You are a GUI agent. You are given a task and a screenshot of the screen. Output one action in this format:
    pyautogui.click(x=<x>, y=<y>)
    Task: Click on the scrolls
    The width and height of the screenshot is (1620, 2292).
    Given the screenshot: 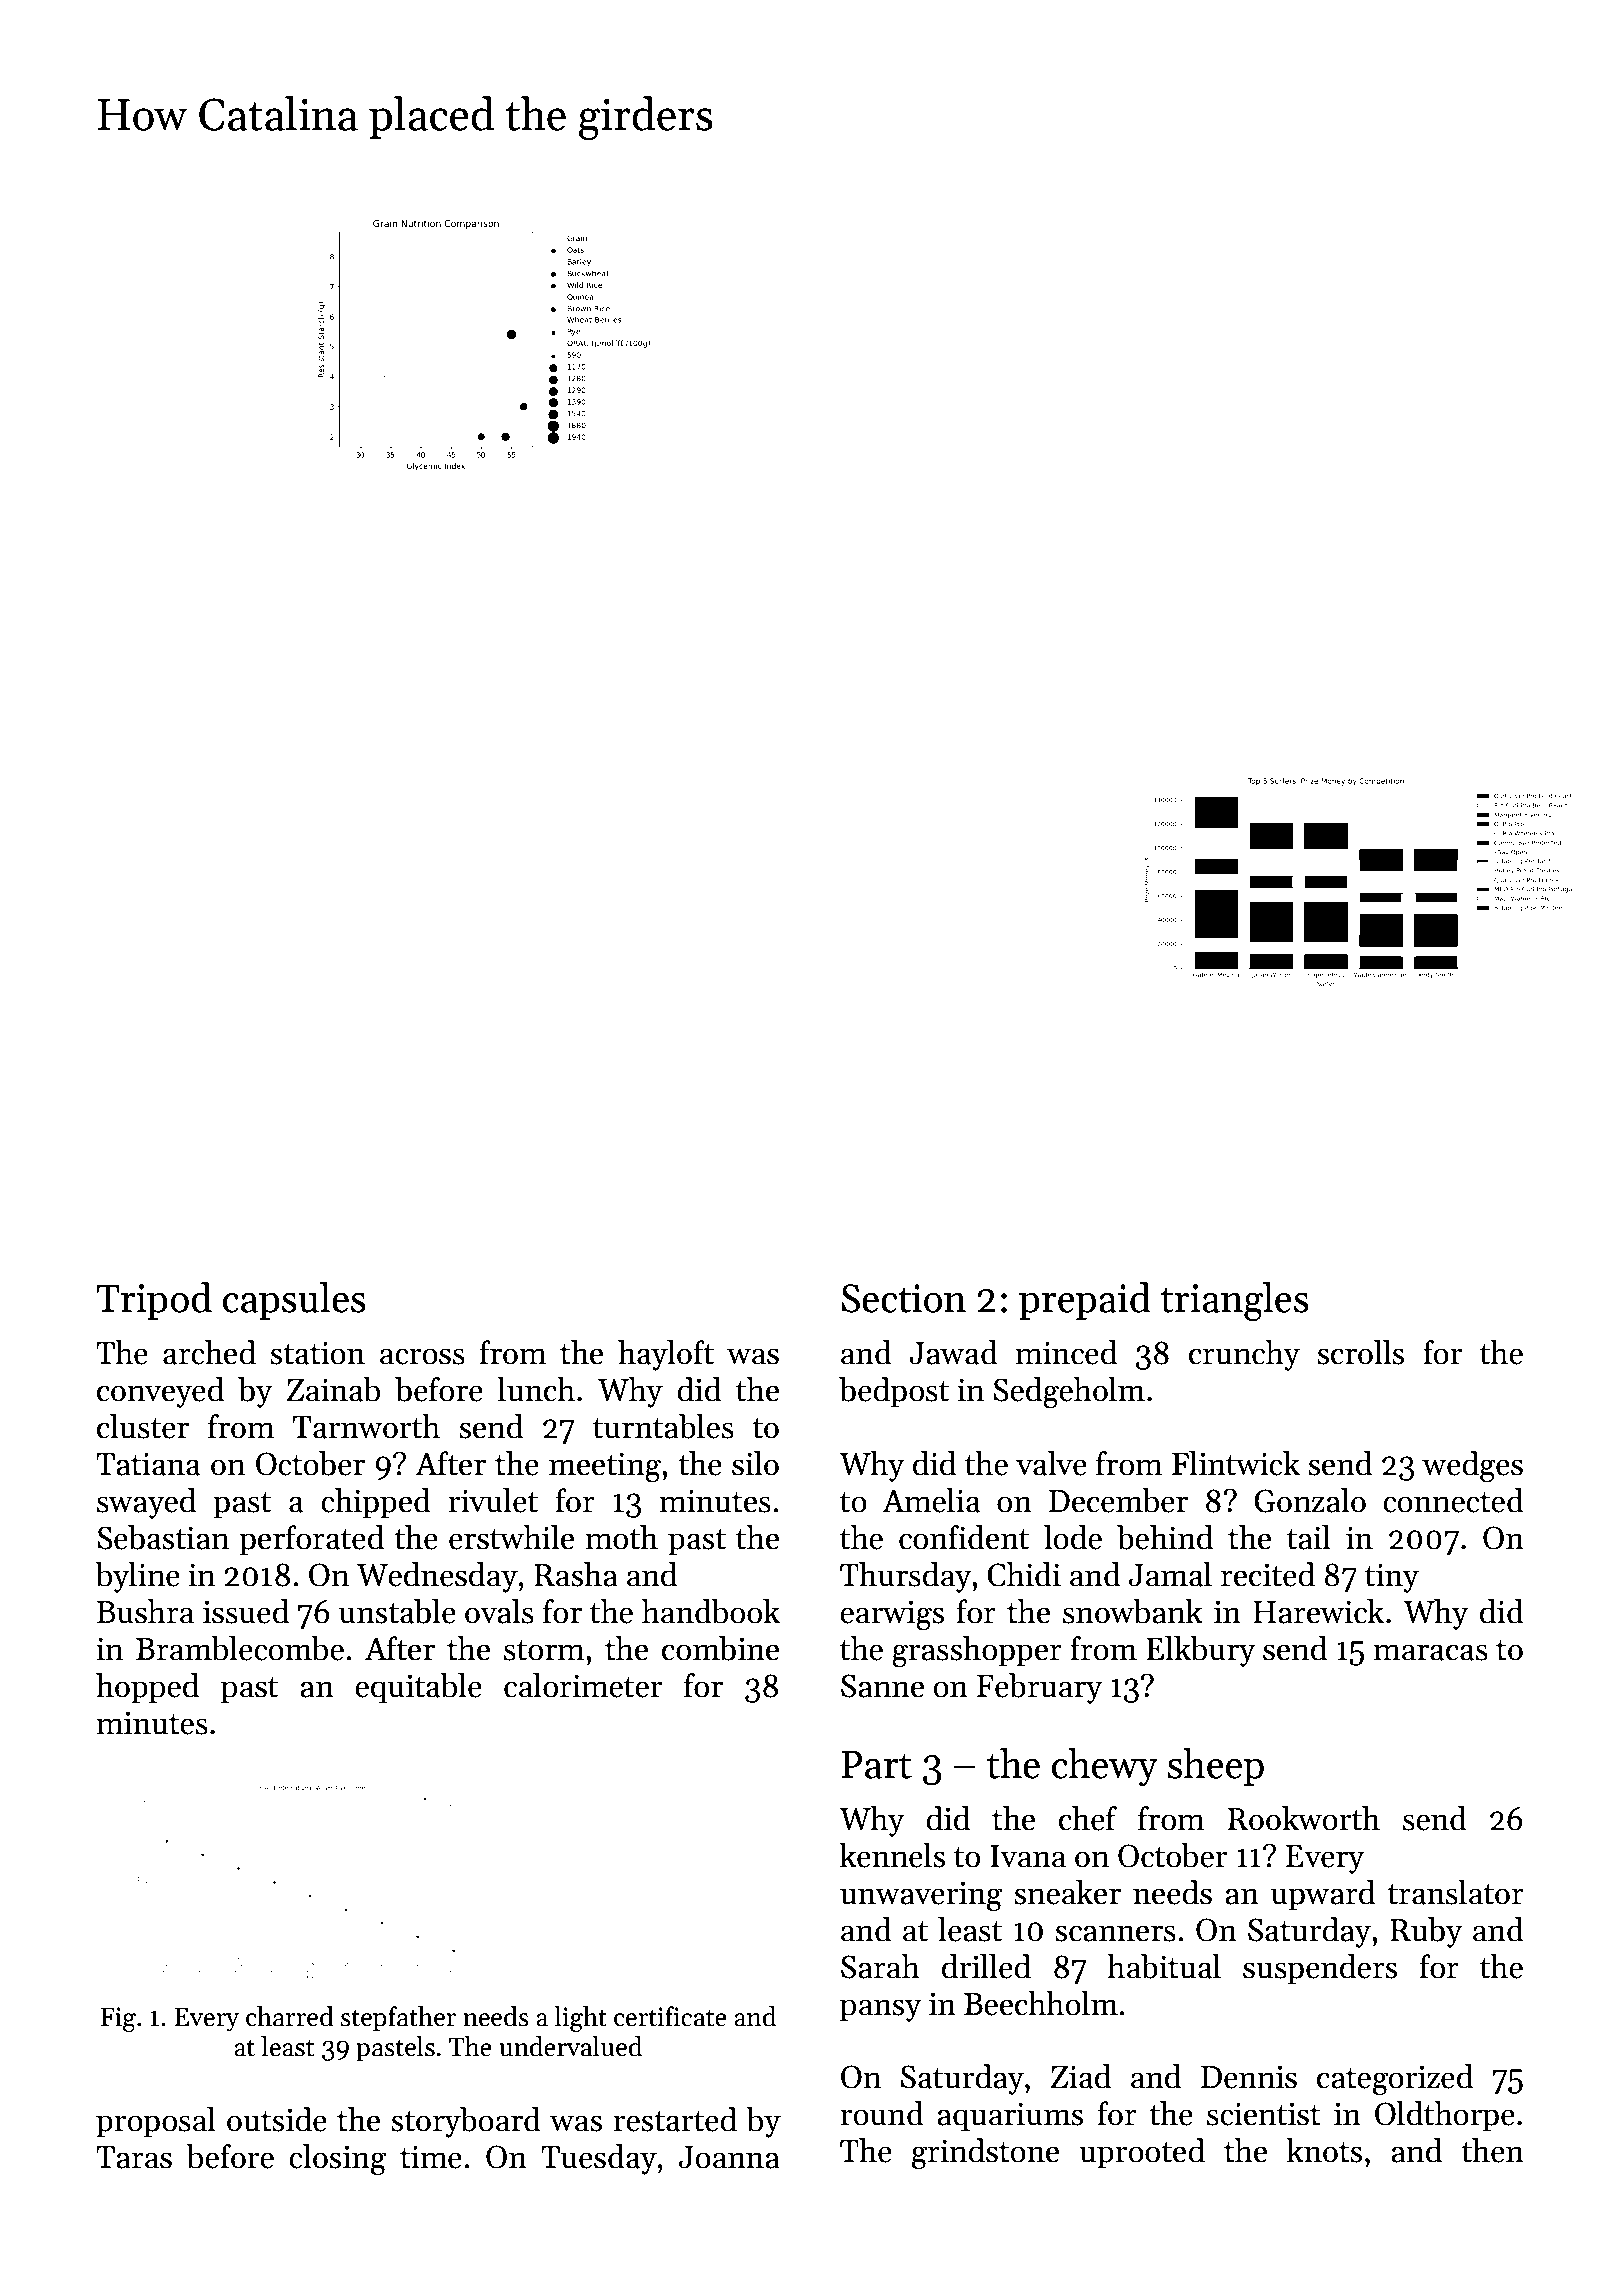 What is the action you would take?
    pyautogui.click(x=1360, y=1352)
